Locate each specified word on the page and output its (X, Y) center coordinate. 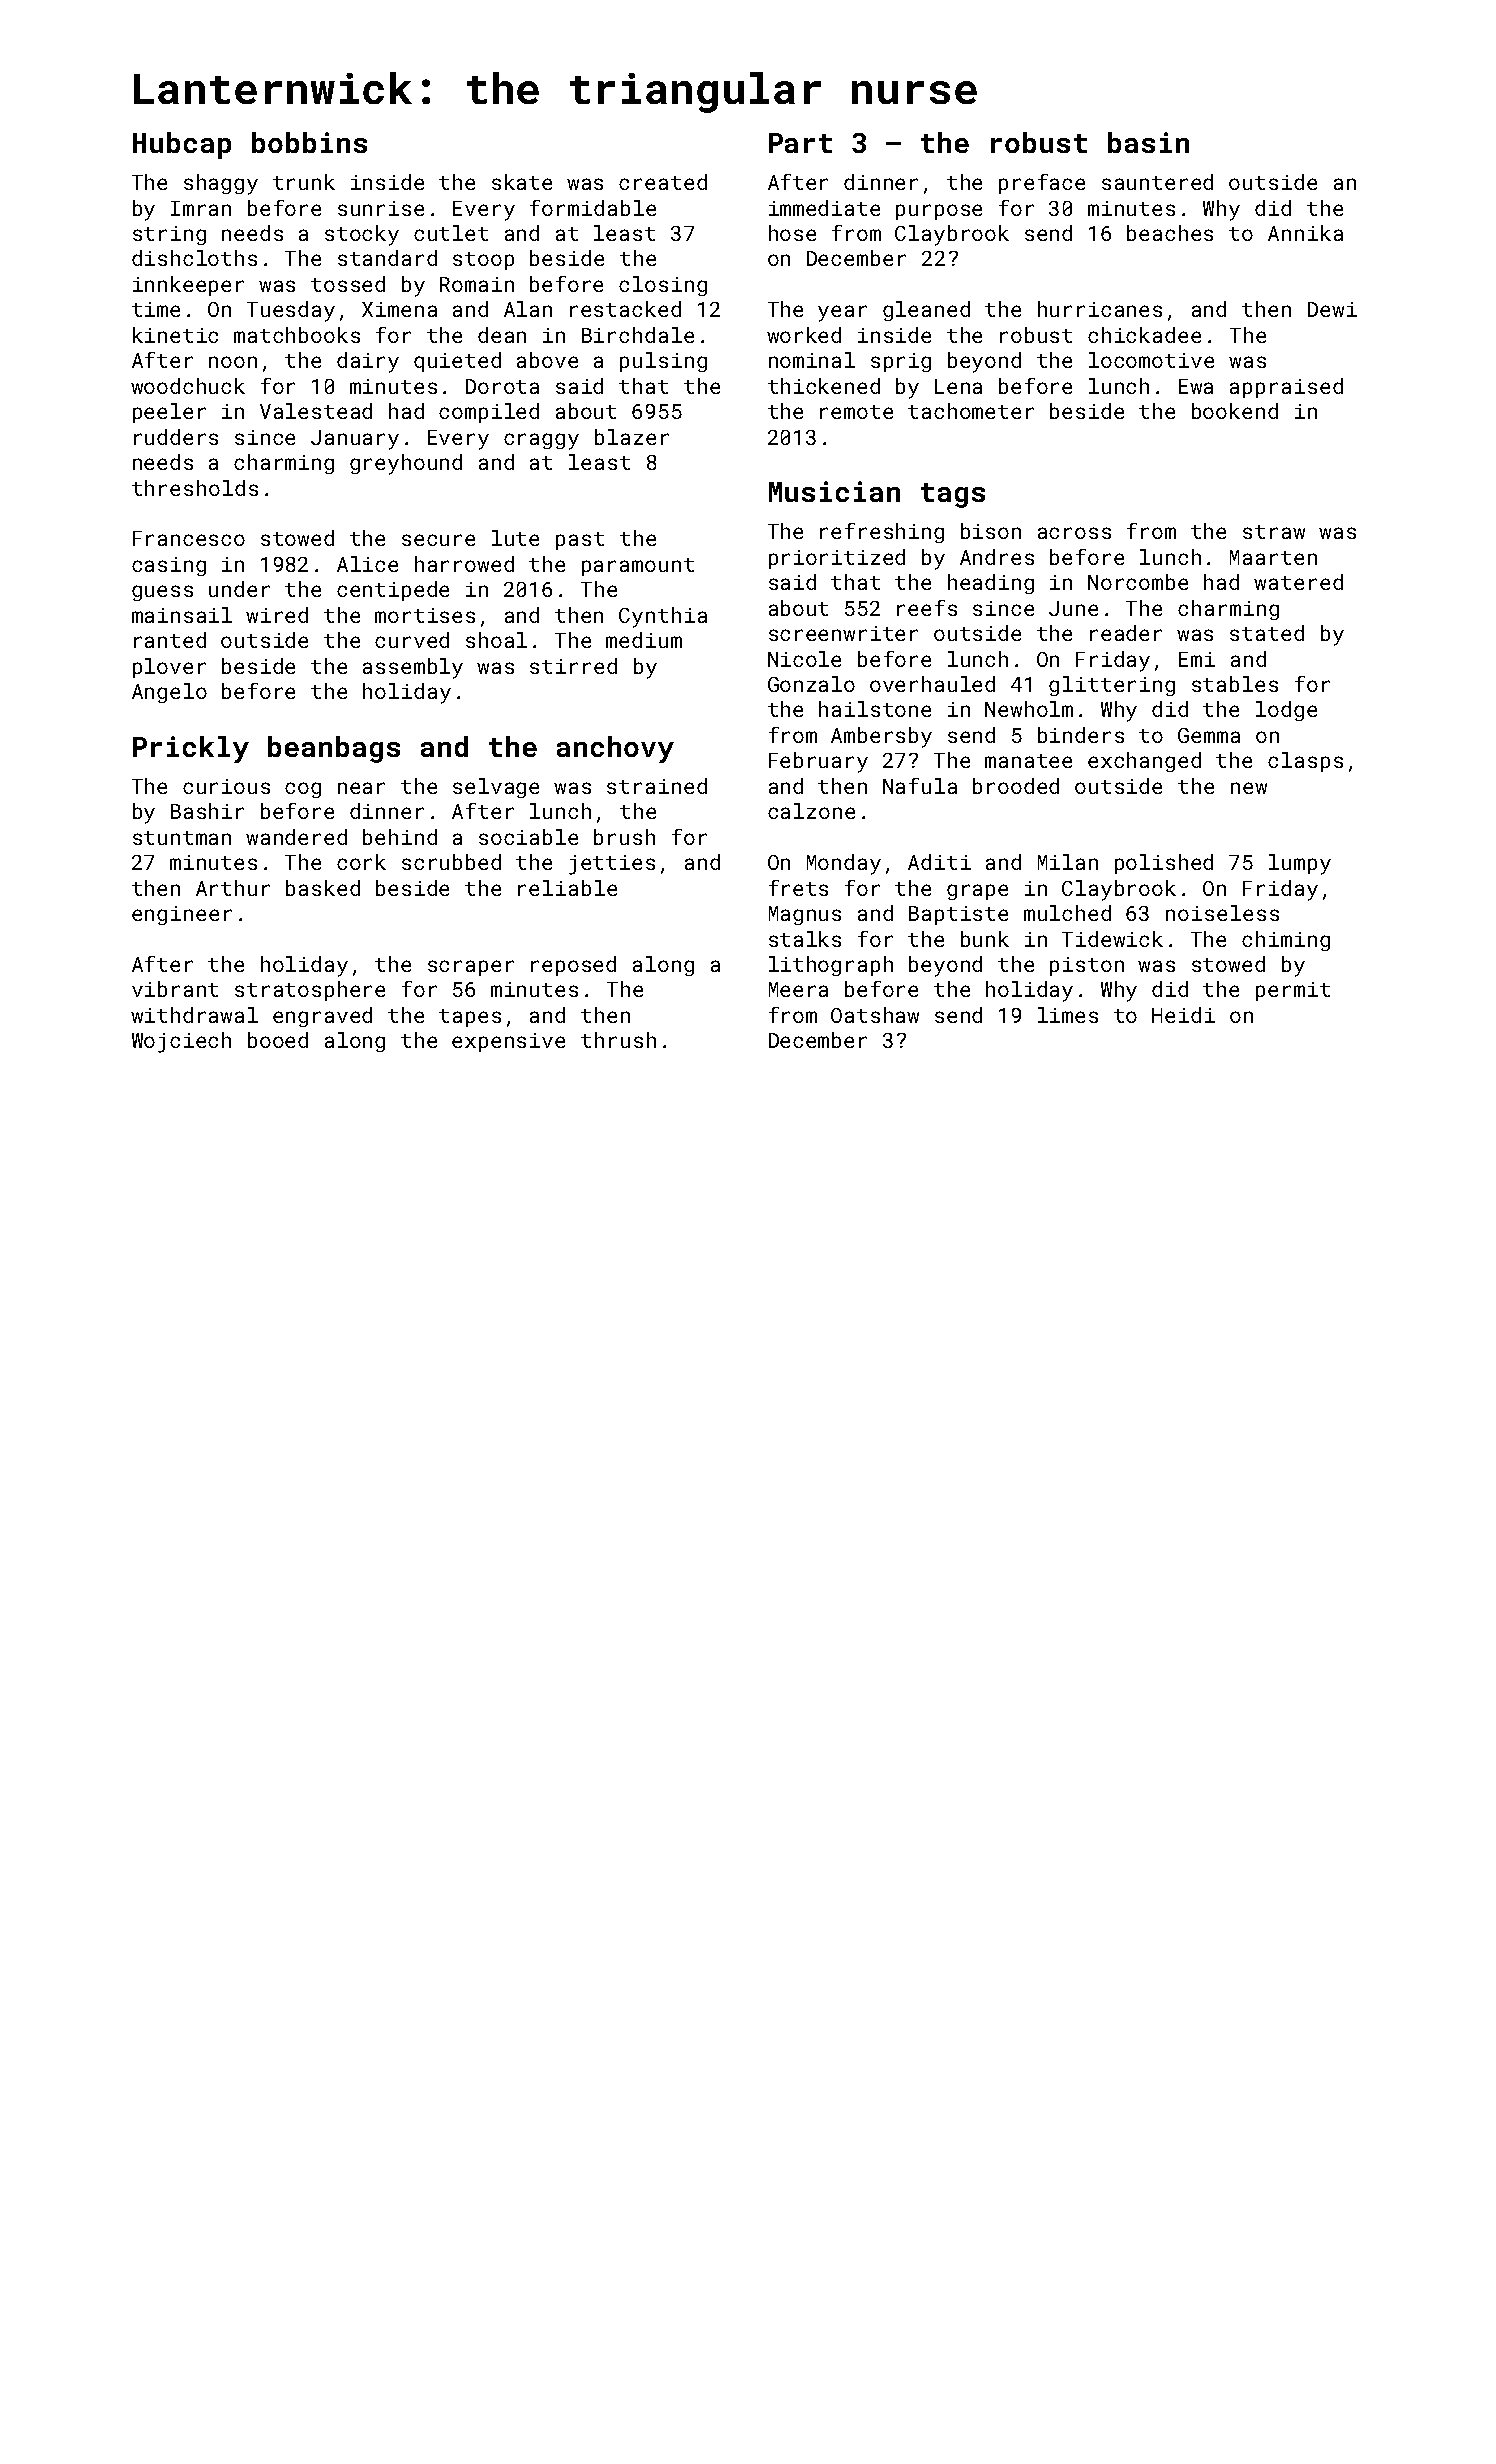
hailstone (875, 709)
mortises (425, 615)
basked (323, 888)
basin (1148, 142)
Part (800, 143)
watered (1298, 582)
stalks (805, 939)
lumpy (1300, 864)
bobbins (309, 142)
